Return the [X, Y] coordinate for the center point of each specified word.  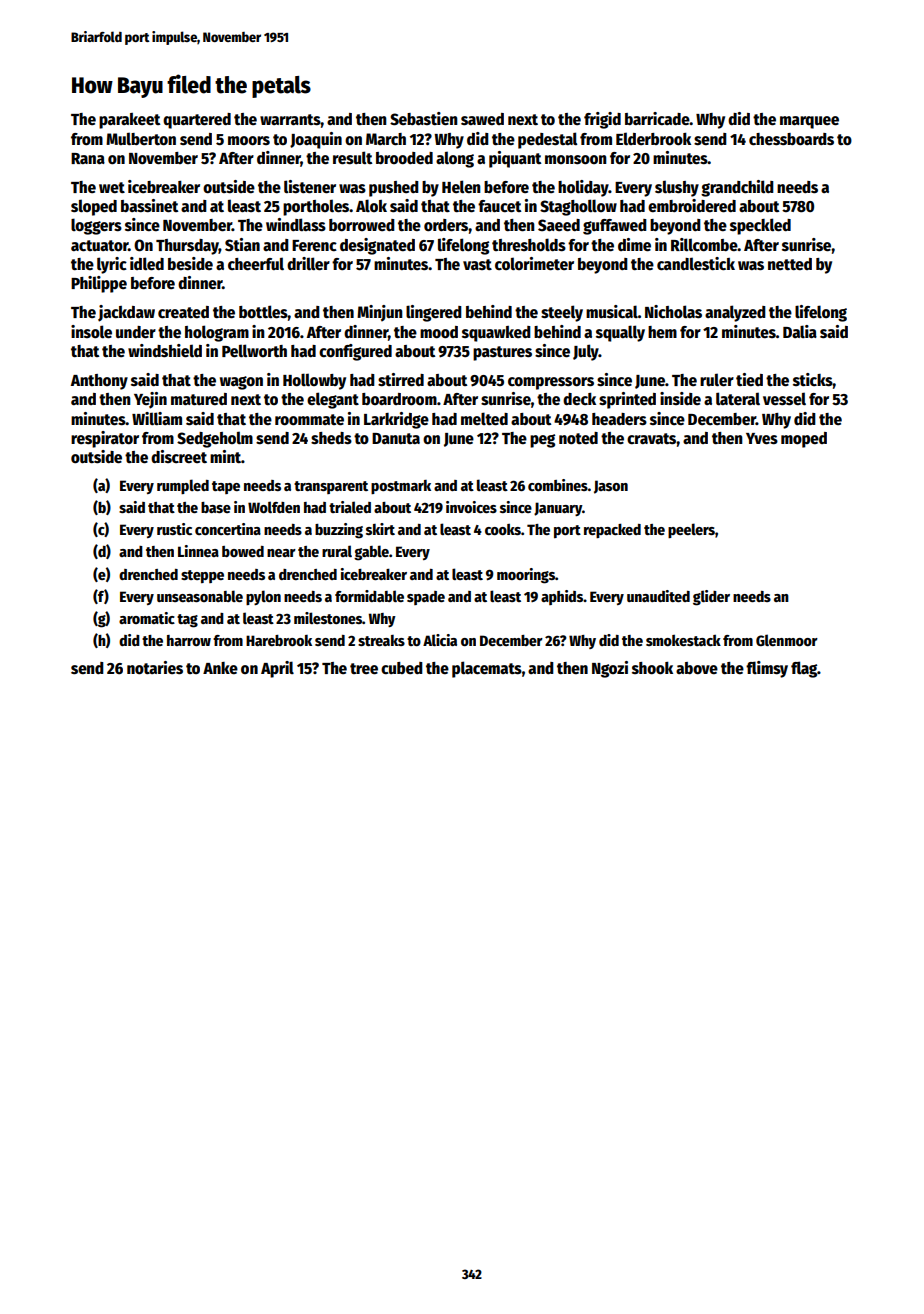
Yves [762, 439]
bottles [263, 312]
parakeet [129, 121]
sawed [482, 119]
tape [226, 487]
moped [804, 440]
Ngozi [610, 669]
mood [439, 332]
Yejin [150, 400]
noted [578, 438]
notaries [155, 668]
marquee [809, 122]
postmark [401, 487]
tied [749, 379]
